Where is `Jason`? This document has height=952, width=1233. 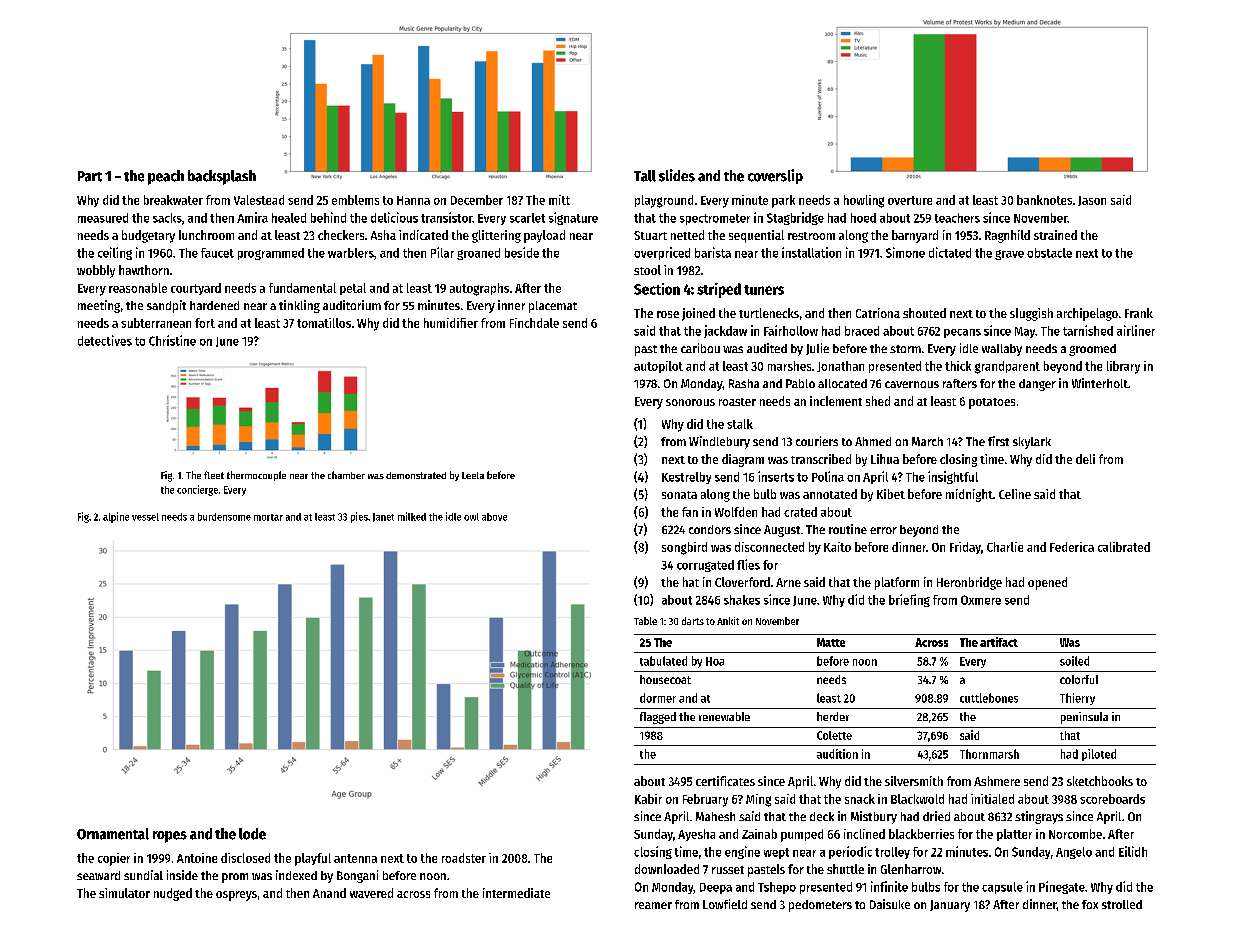 Jason is located at coordinates (1092, 201).
